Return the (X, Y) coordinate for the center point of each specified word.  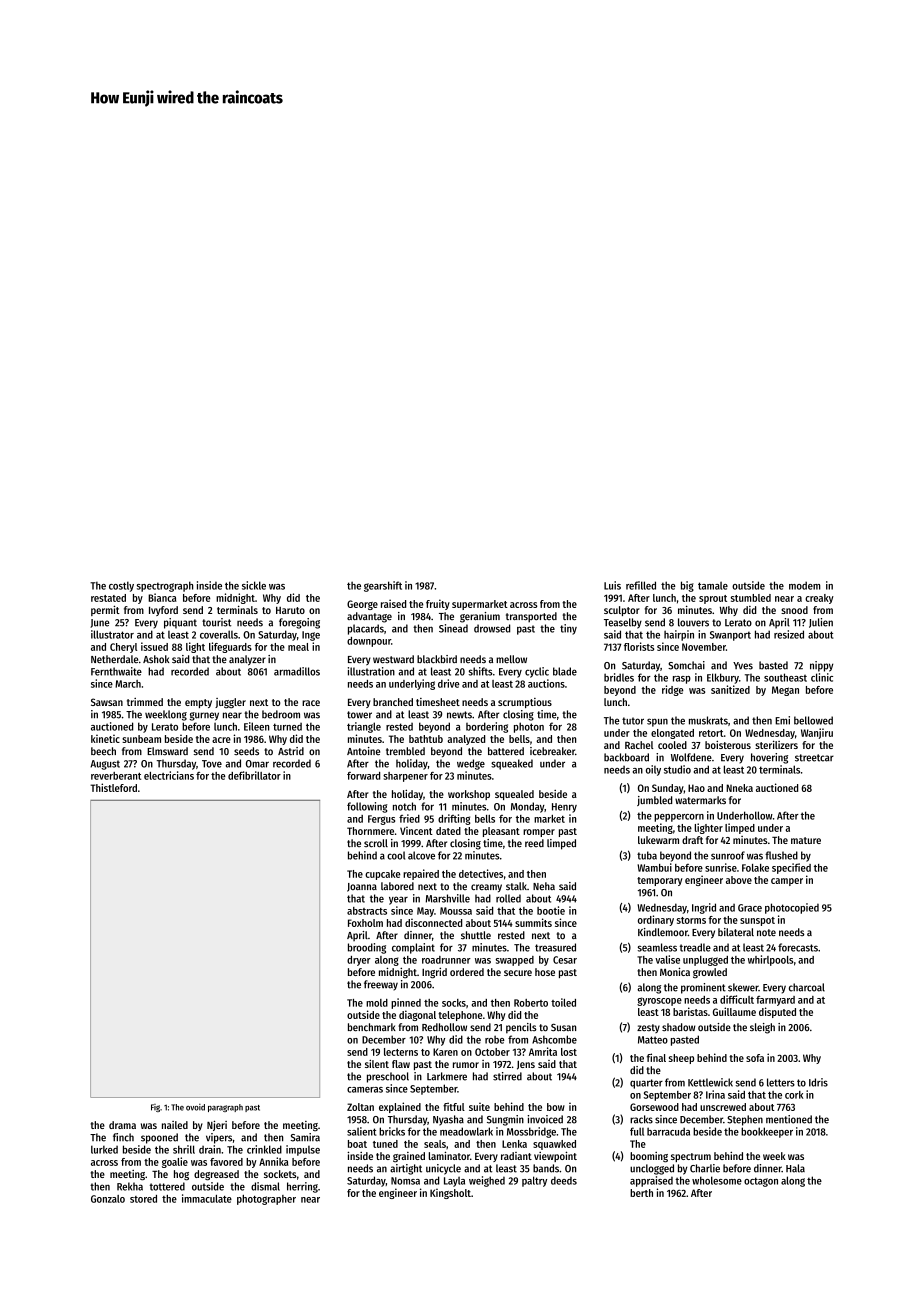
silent (377, 1063)
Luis (612, 585)
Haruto (290, 610)
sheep (681, 1059)
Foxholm (365, 923)
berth (641, 1193)
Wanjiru (817, 733)
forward (363, 776)
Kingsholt (450, 1193)
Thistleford (113, 787)
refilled (641, 585)
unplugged (705, 961)
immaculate (207, 1198)
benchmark (372, 1027)
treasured (555, 947)
